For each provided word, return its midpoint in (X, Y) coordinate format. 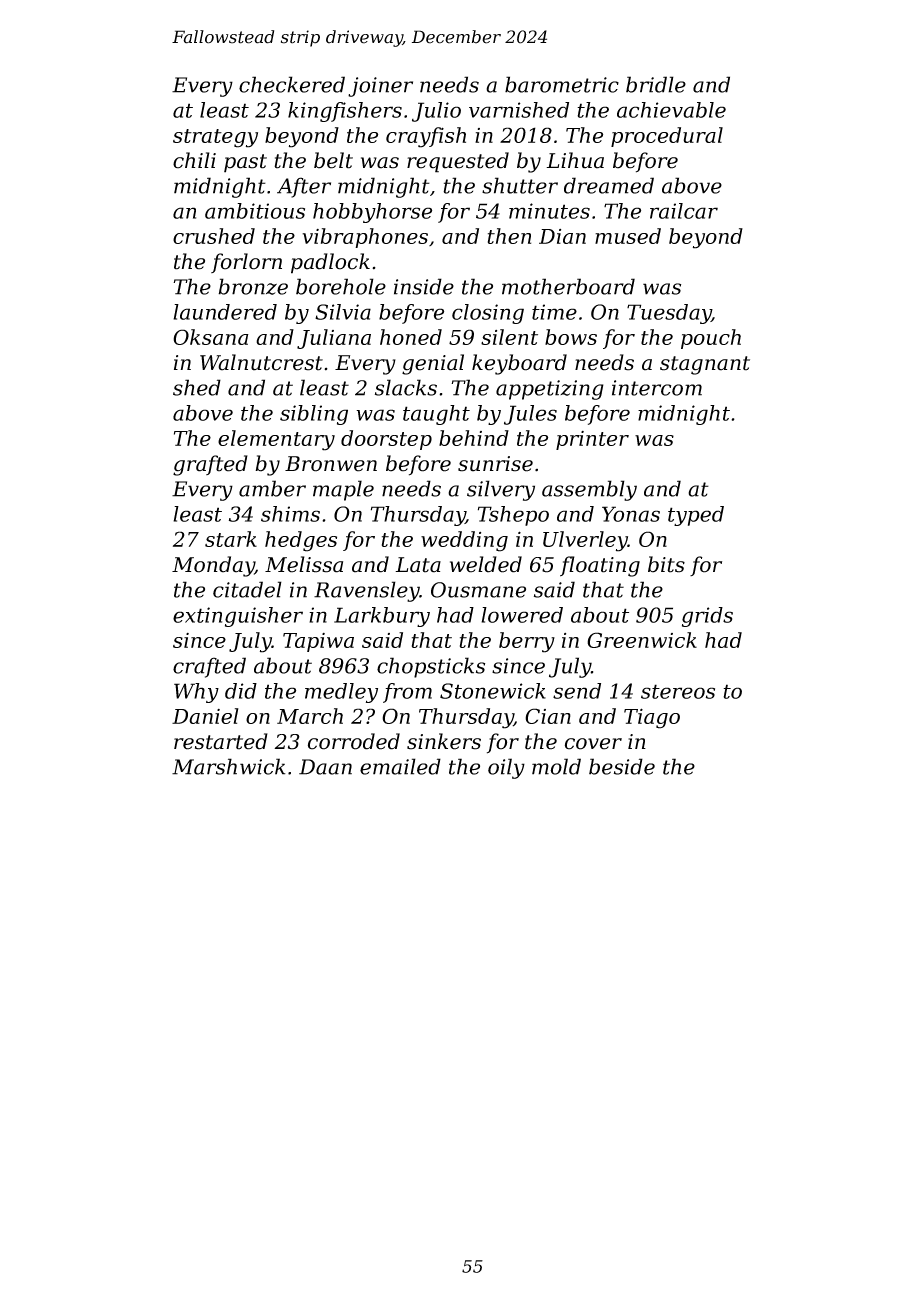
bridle (656, 84)
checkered (292, 84)
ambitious (255, 211)
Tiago (652, 718)
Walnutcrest (261, 362)
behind (474, 438)
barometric (562, 84)
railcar (684, 211)
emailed (400, 766)
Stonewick (493, 691)
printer (592, 440)
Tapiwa (318, 642)
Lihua (575, 160)
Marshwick (229, 766)
